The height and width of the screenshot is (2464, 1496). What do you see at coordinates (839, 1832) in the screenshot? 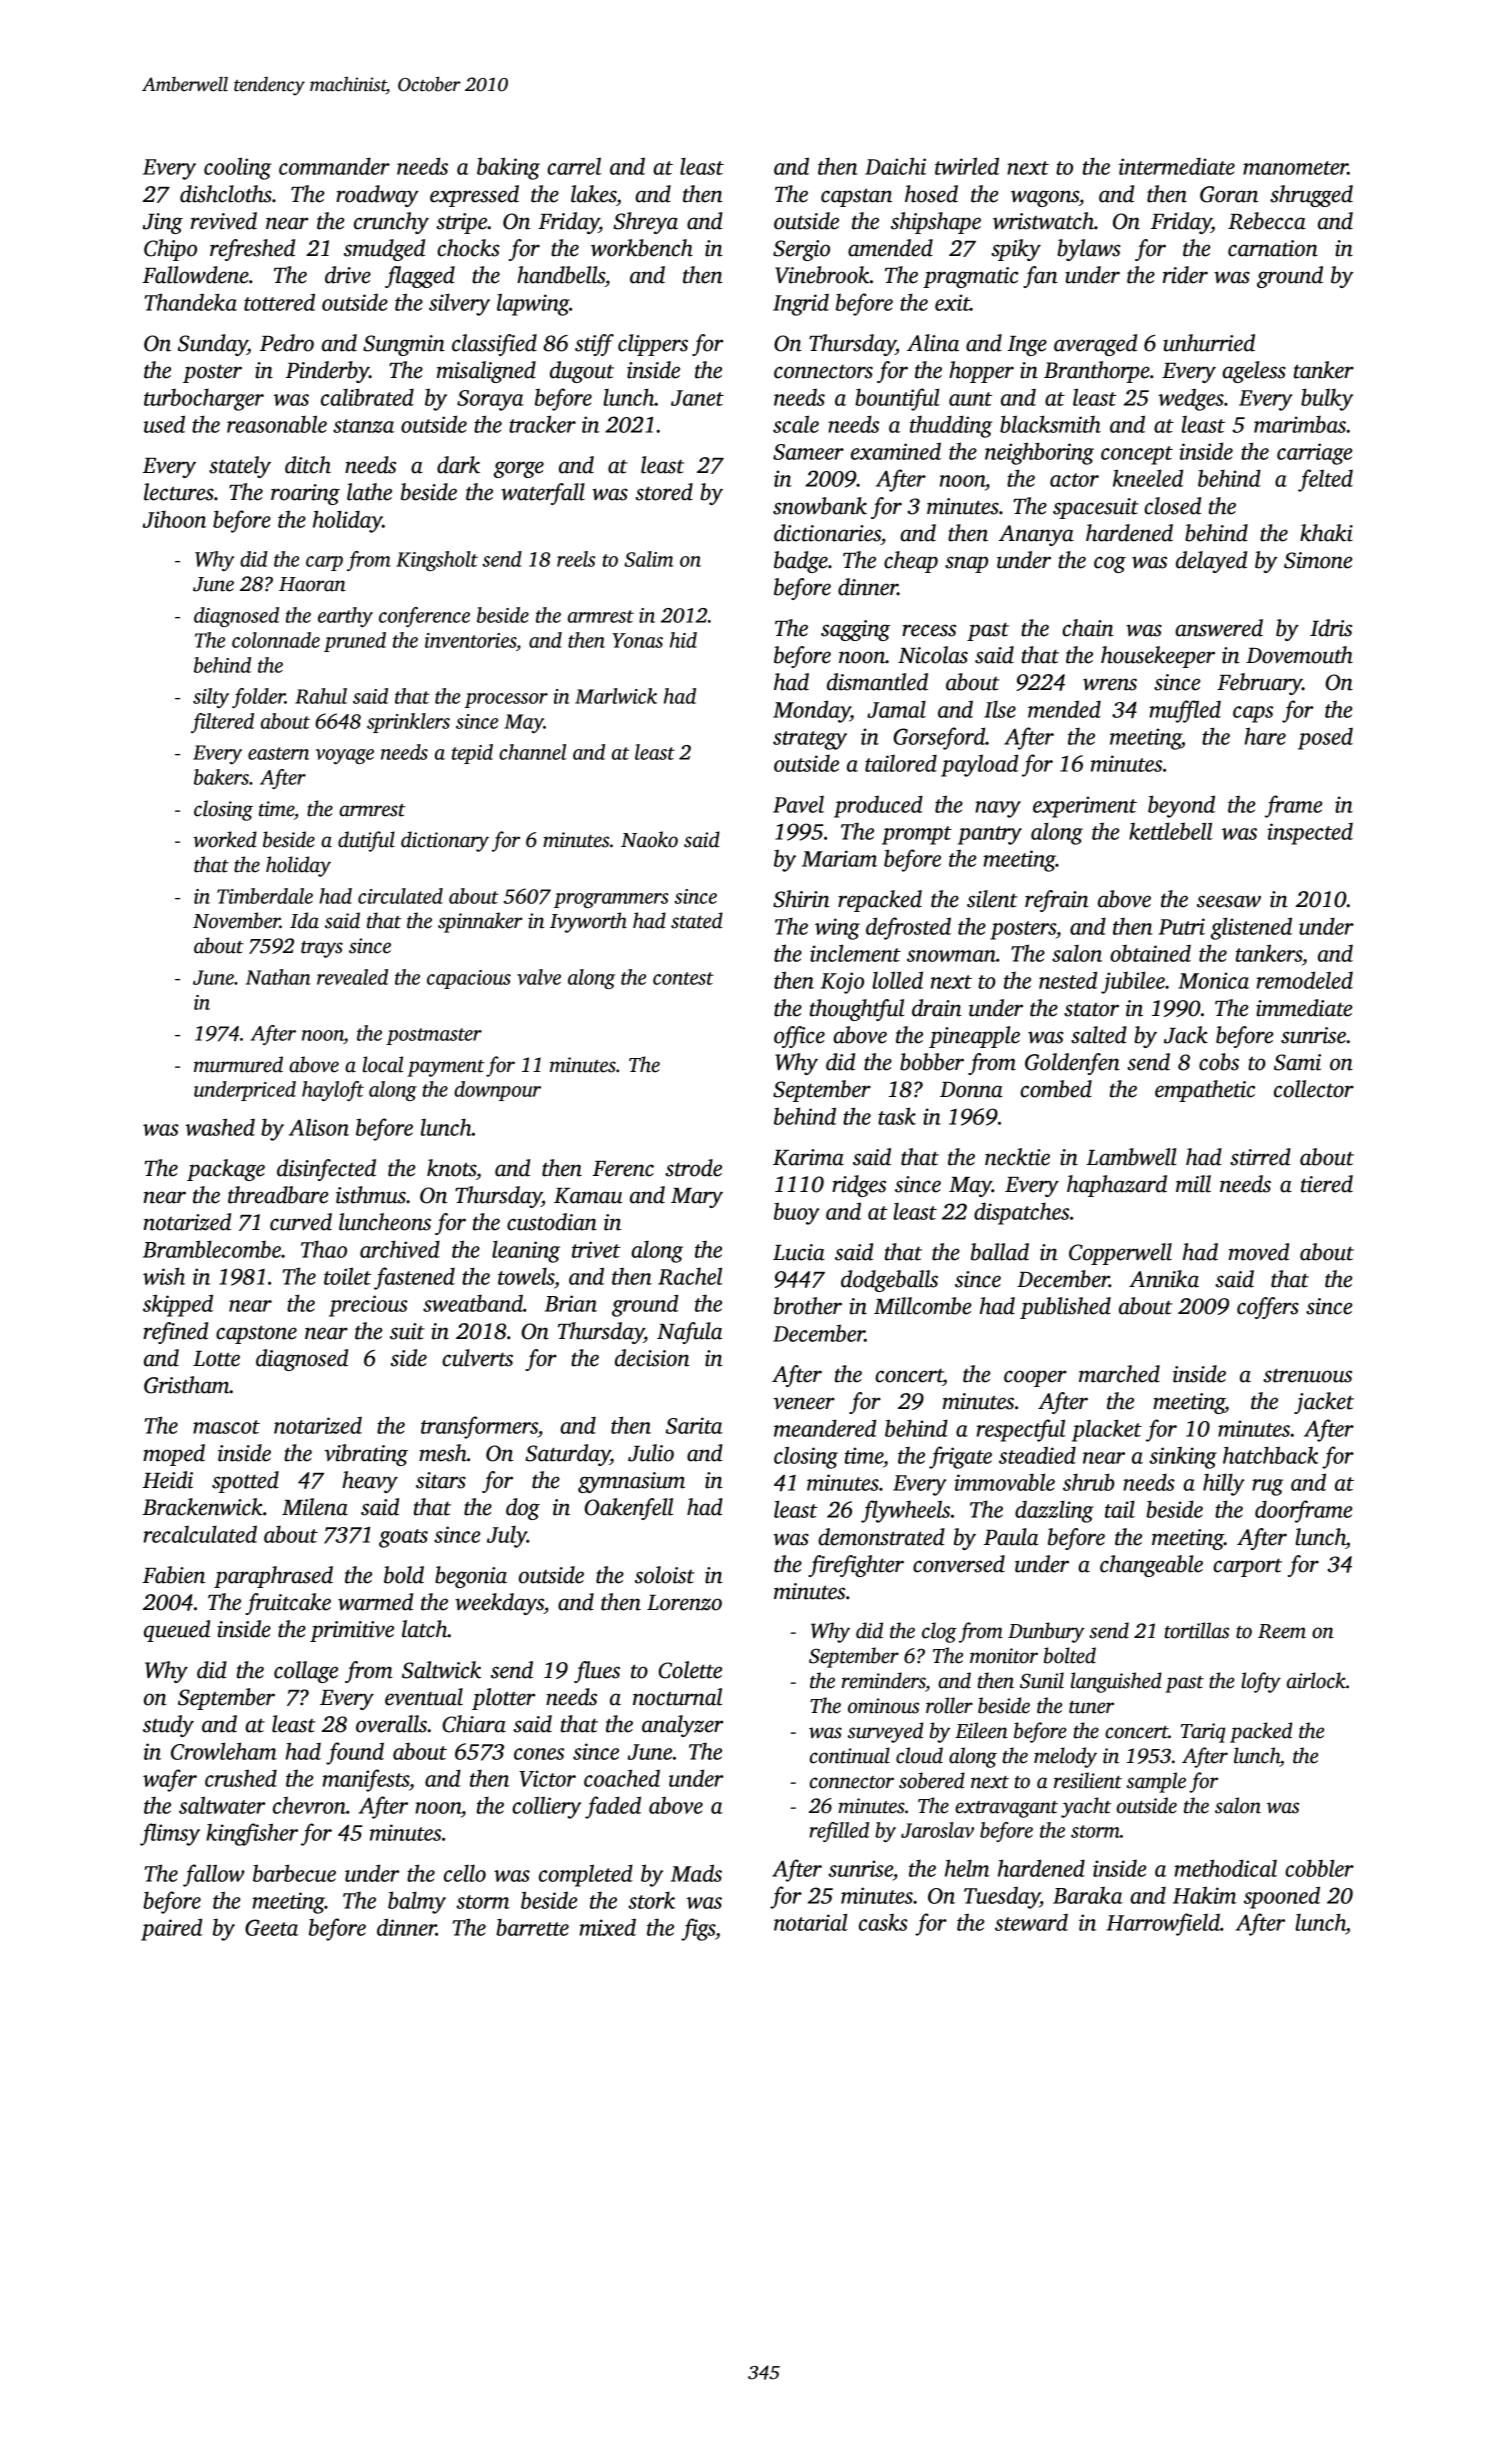
I see `refilled` at bounding box center [839, 1832].
